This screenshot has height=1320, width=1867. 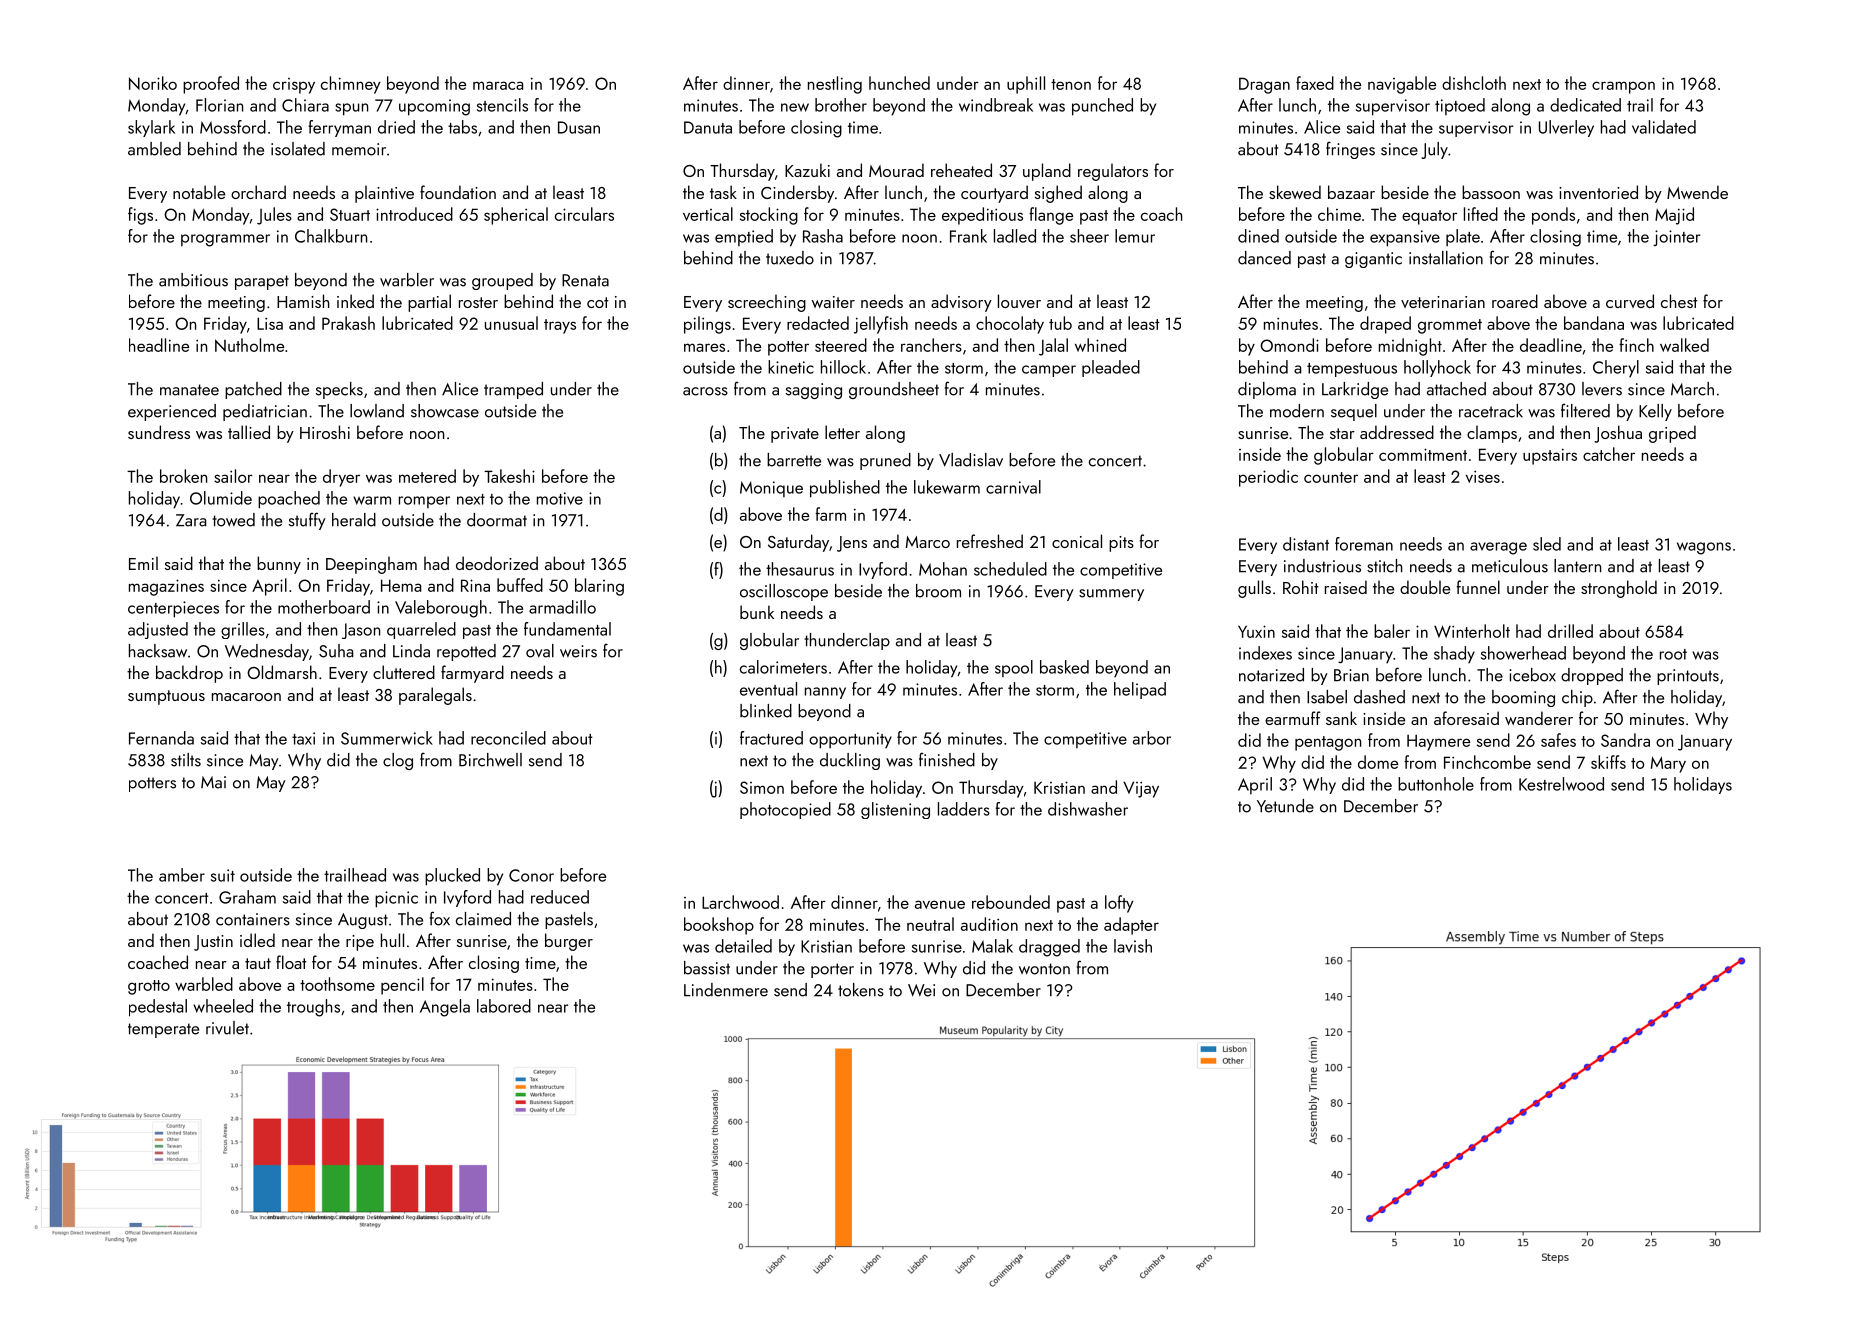 I want to click on lofty, so click(x=1119, y=904).
